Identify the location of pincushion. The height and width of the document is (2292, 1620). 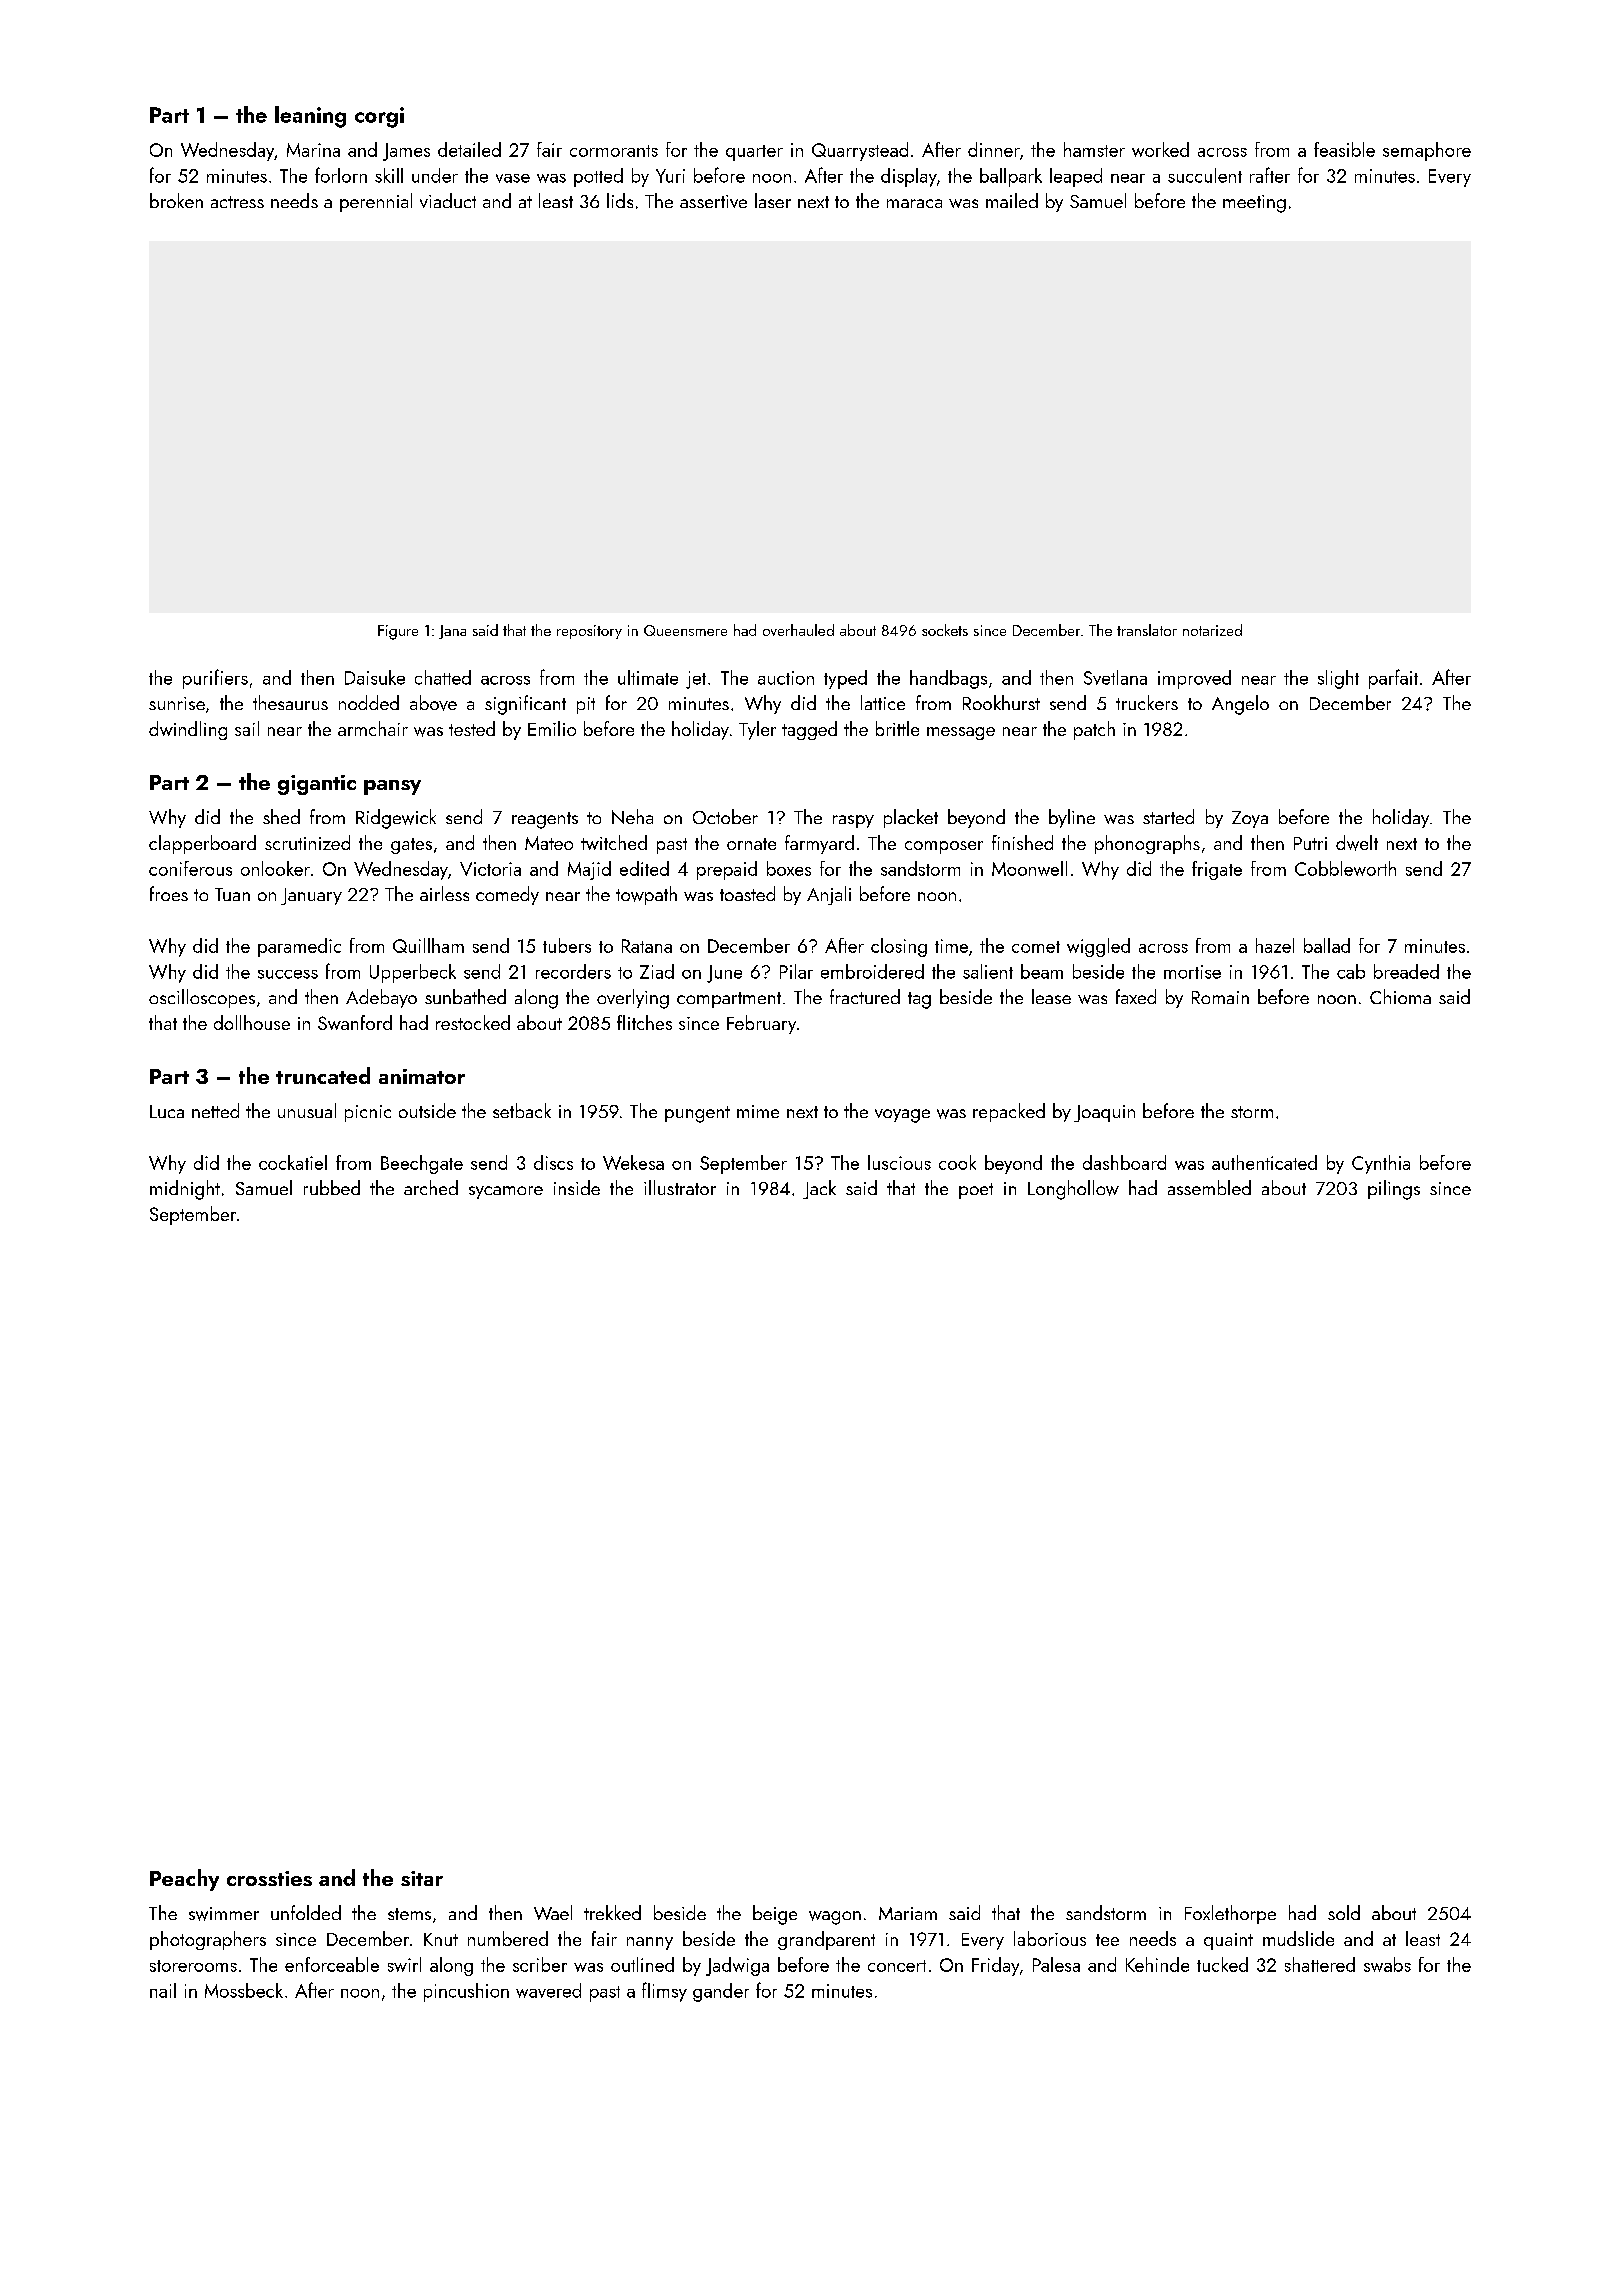
(466, 1992).
